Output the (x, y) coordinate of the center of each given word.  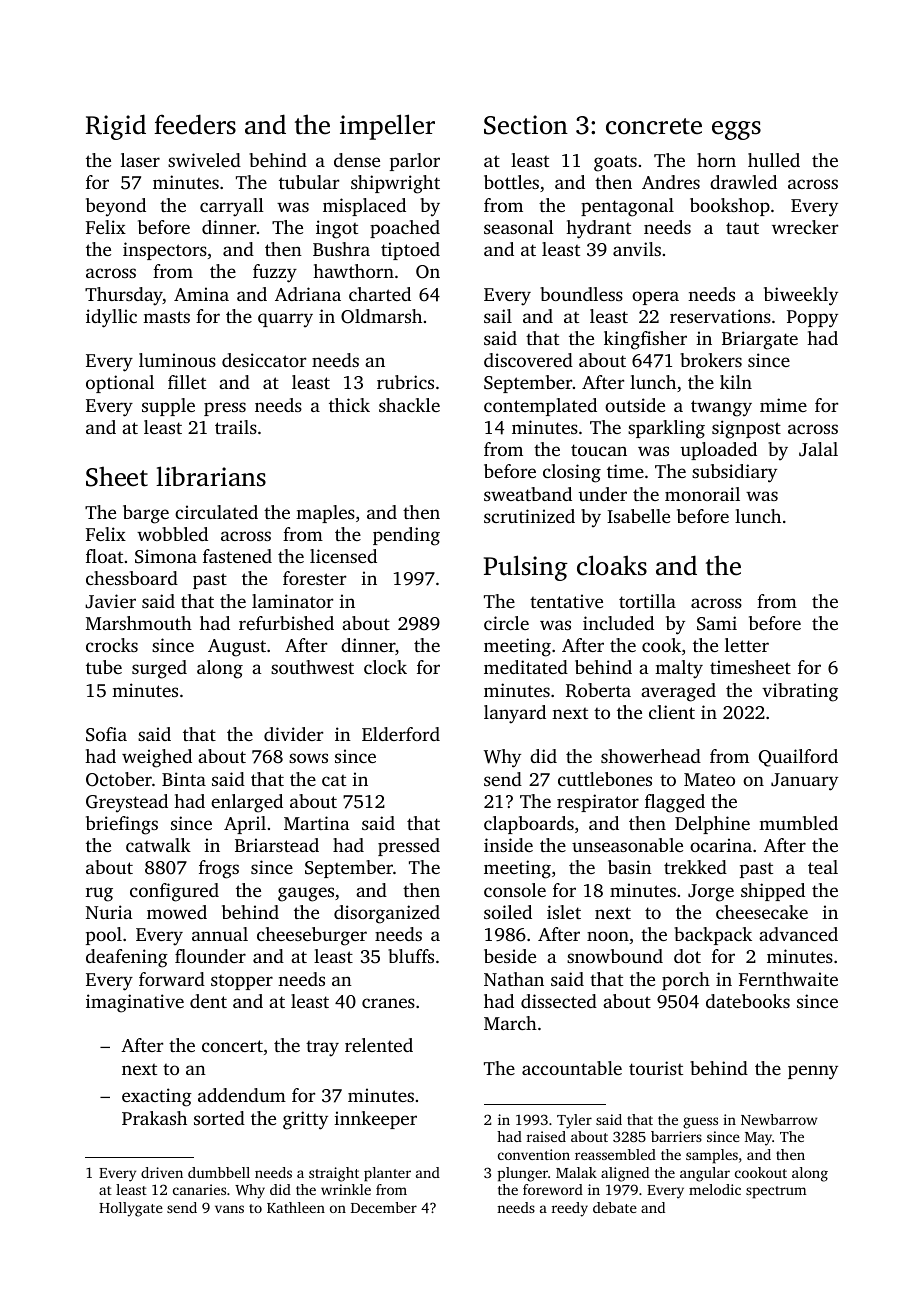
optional (120, 384)
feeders (195, 124)
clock (385, 667)
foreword (553, 1189)
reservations (720, 316)
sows (308, 758)
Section (526, 125)
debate (615, 1207)
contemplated (540, 407)
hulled (774, 160)
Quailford (798, 758)
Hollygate (131, 1209)
